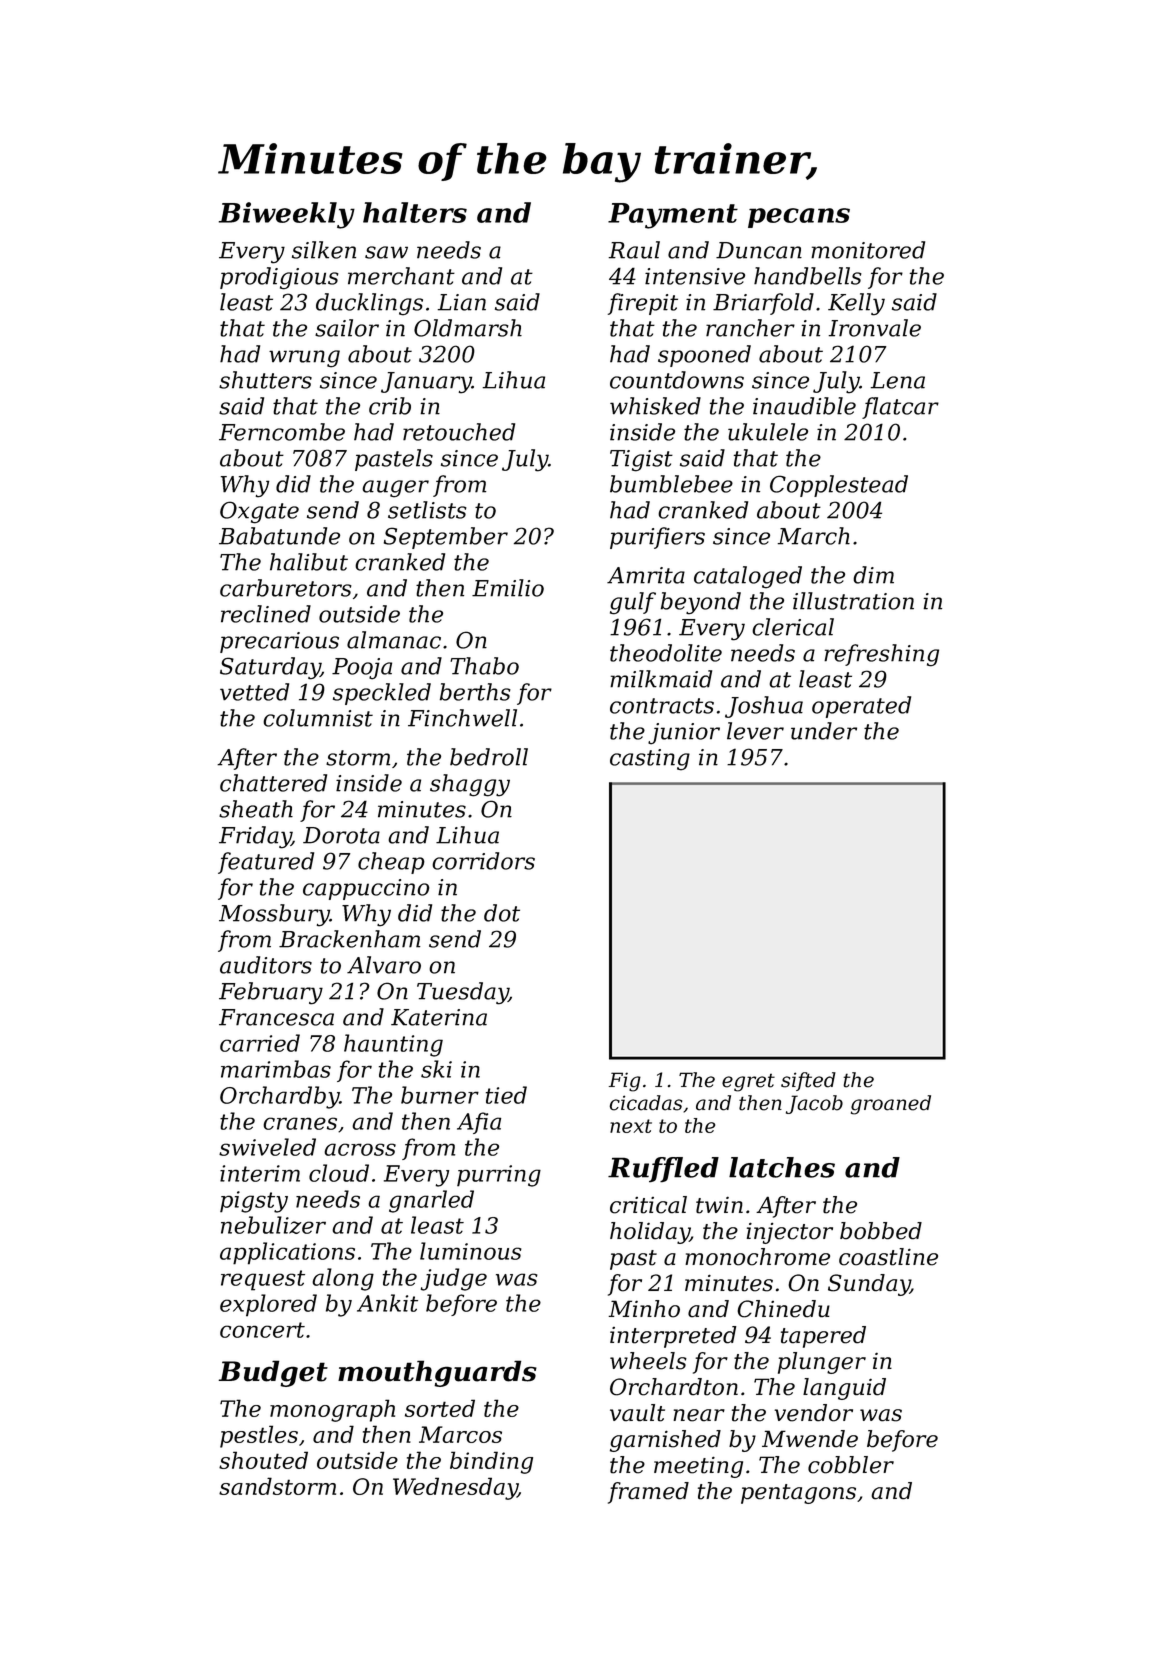 The image size is (1165, 1654). I want to click on ducklings, so click(369, 304).
